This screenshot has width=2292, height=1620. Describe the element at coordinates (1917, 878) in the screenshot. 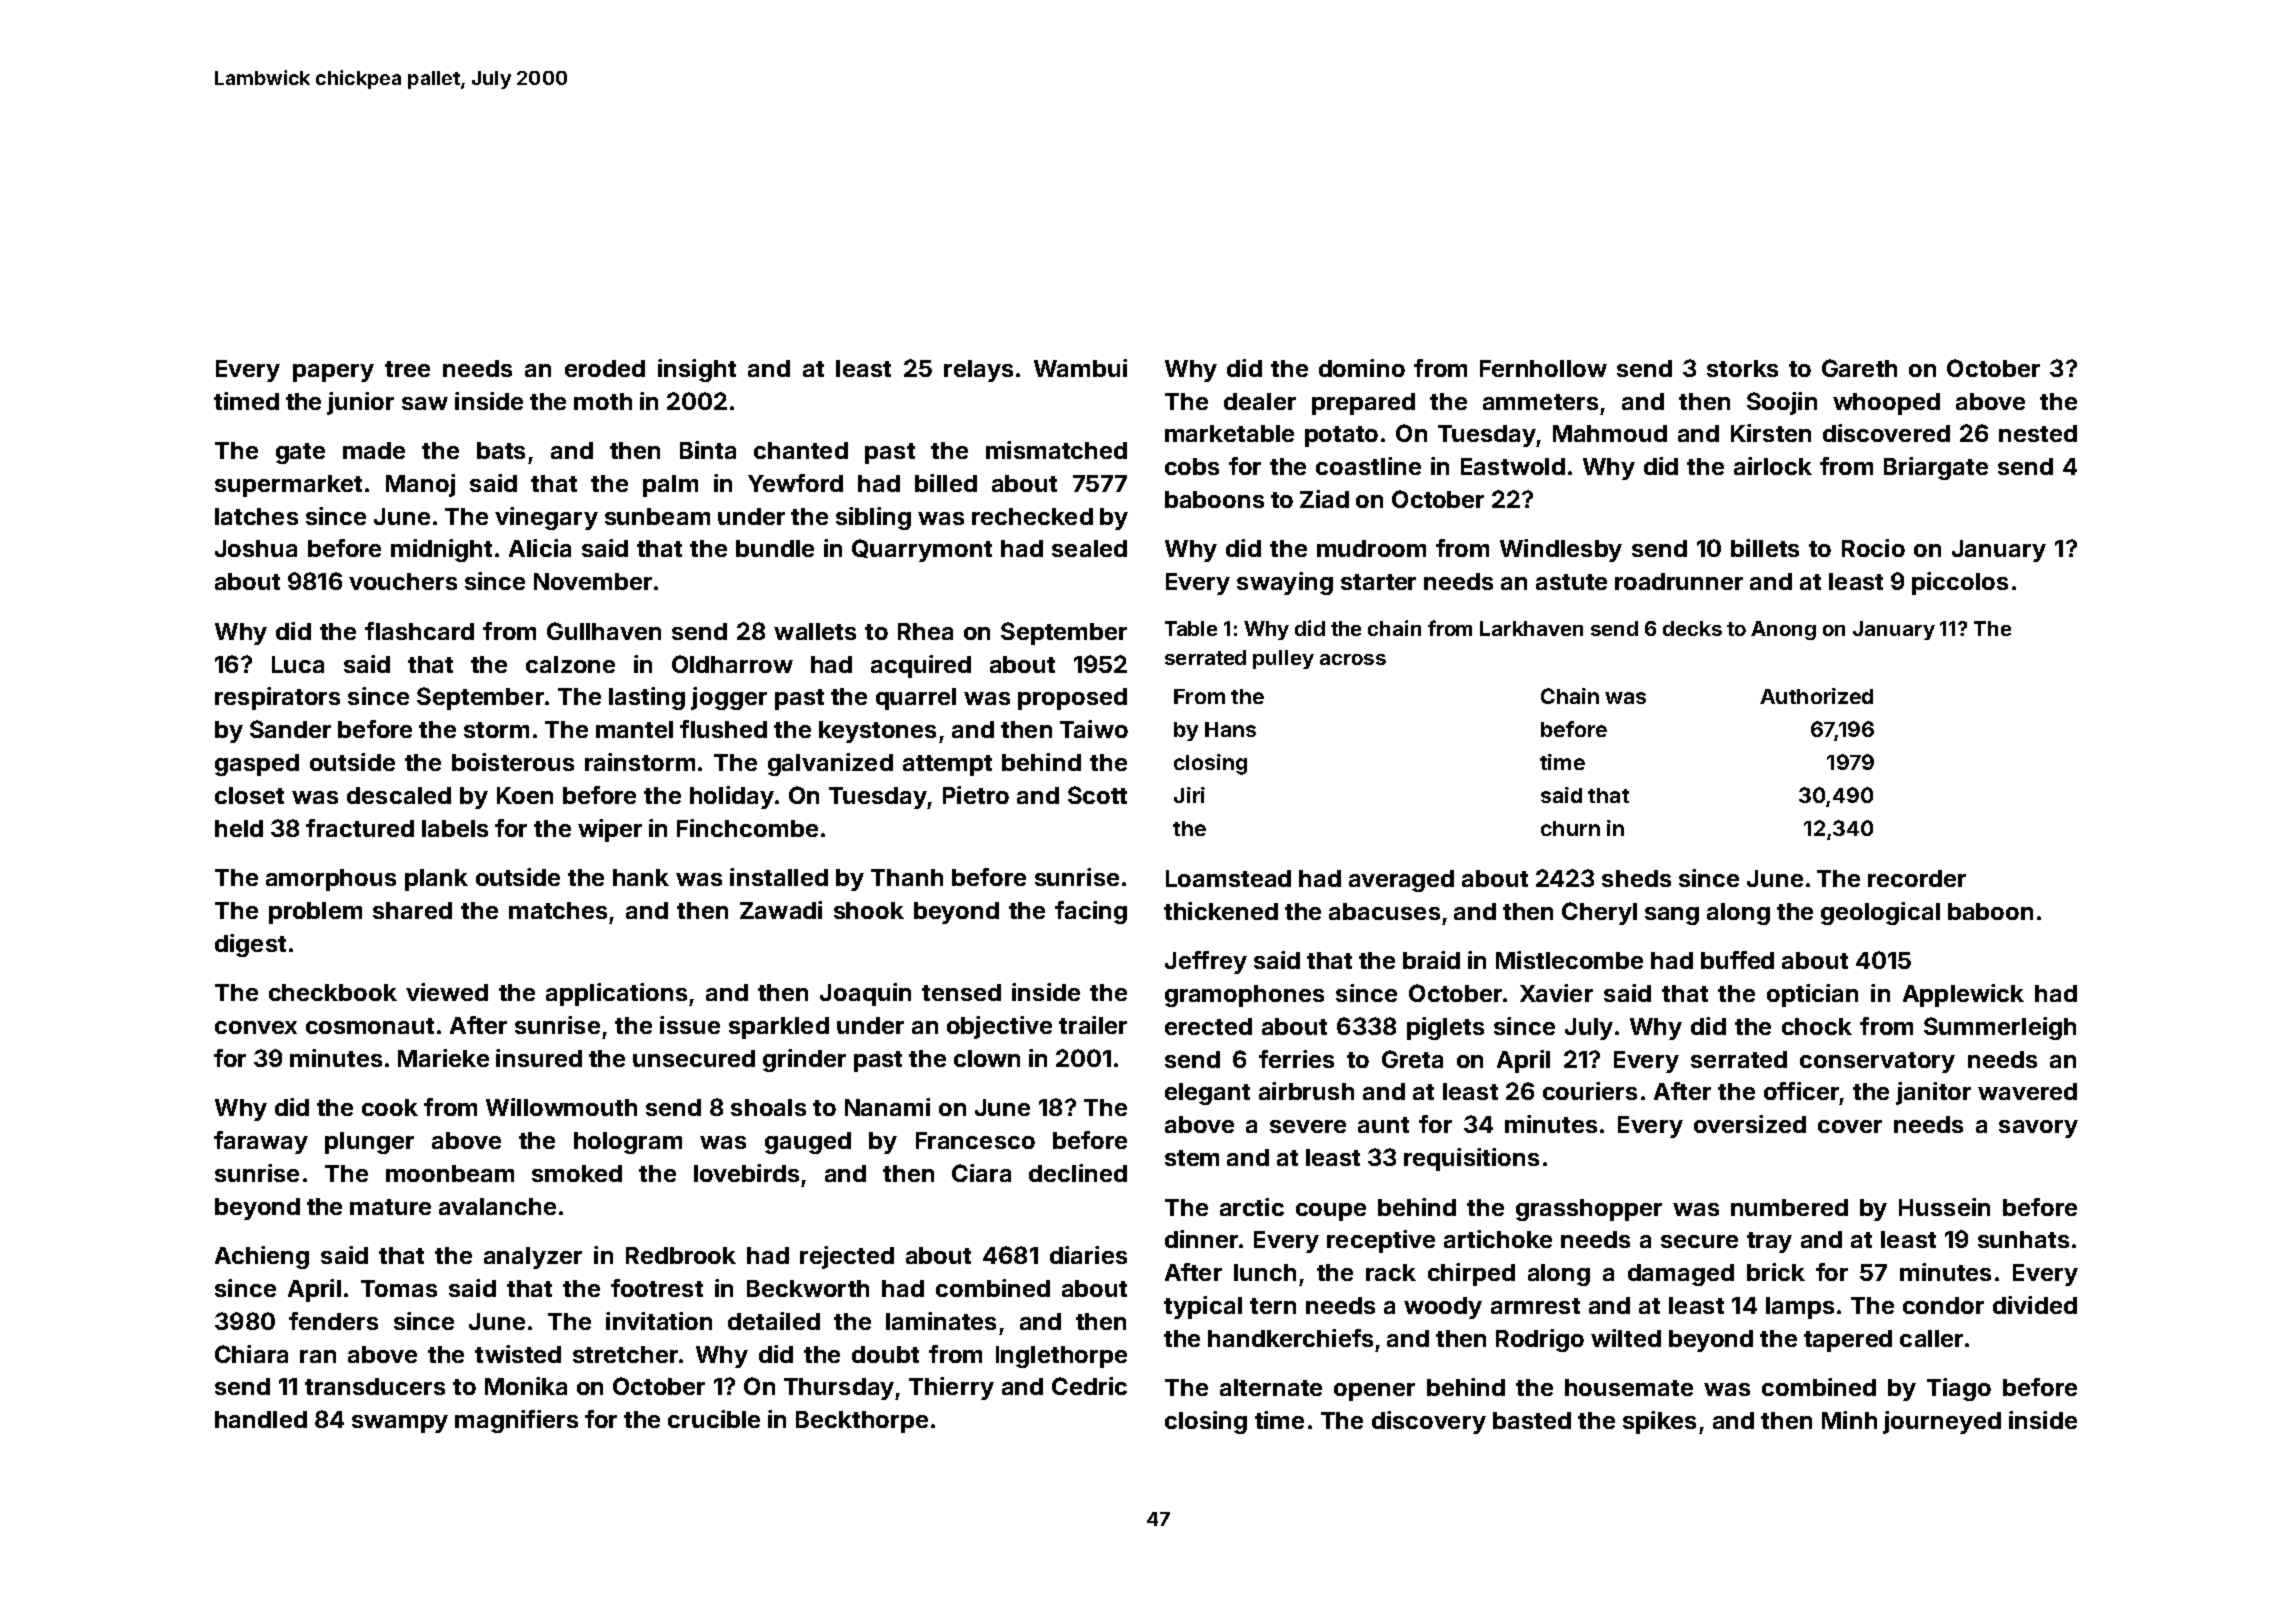

I see `recorder` at that location.
